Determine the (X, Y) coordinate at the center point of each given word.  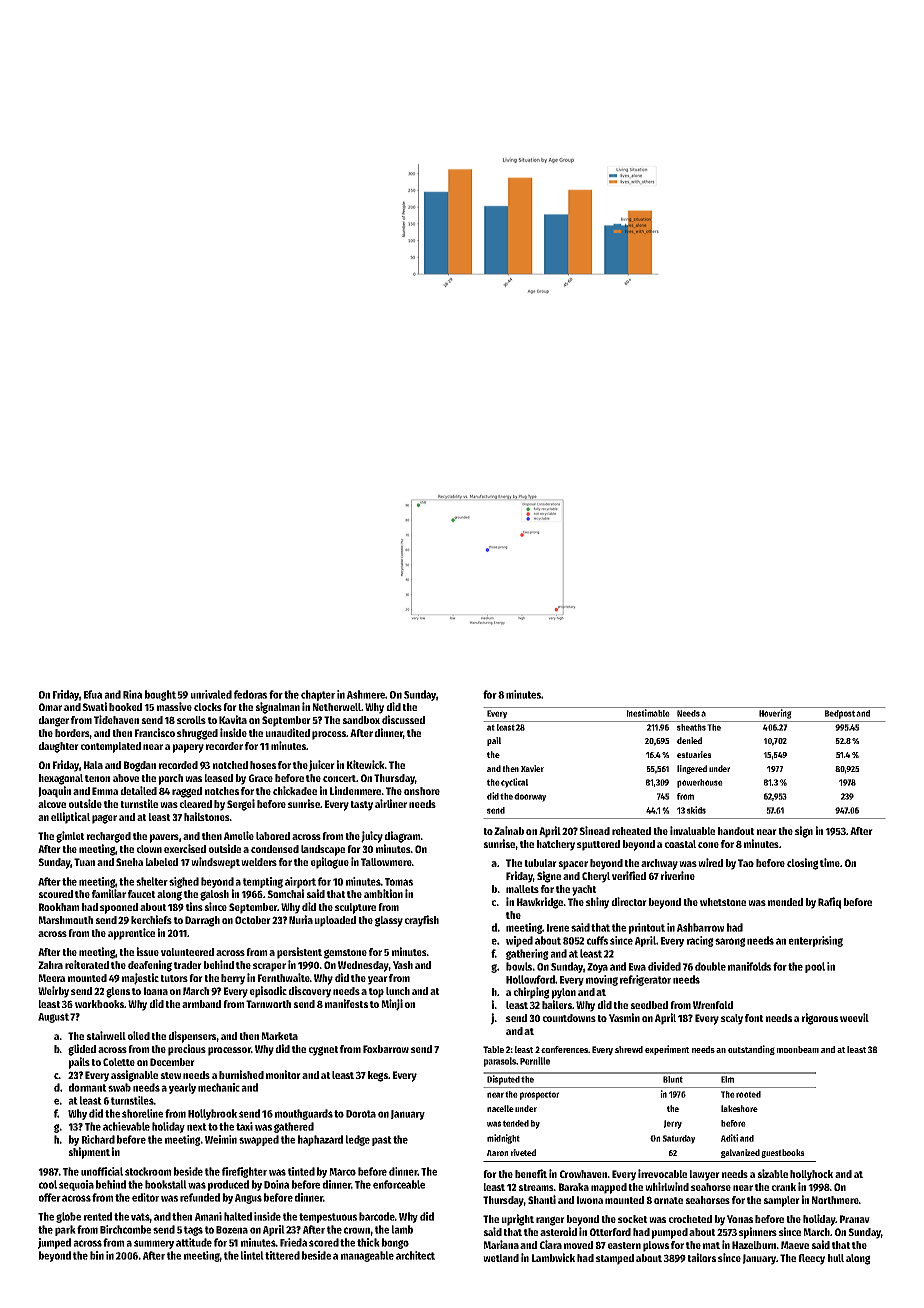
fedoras (250, 694)
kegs (378, 1076)
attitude (194, 1242)
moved (578, 1245)
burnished (241, 1074)
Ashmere (366, 694)
